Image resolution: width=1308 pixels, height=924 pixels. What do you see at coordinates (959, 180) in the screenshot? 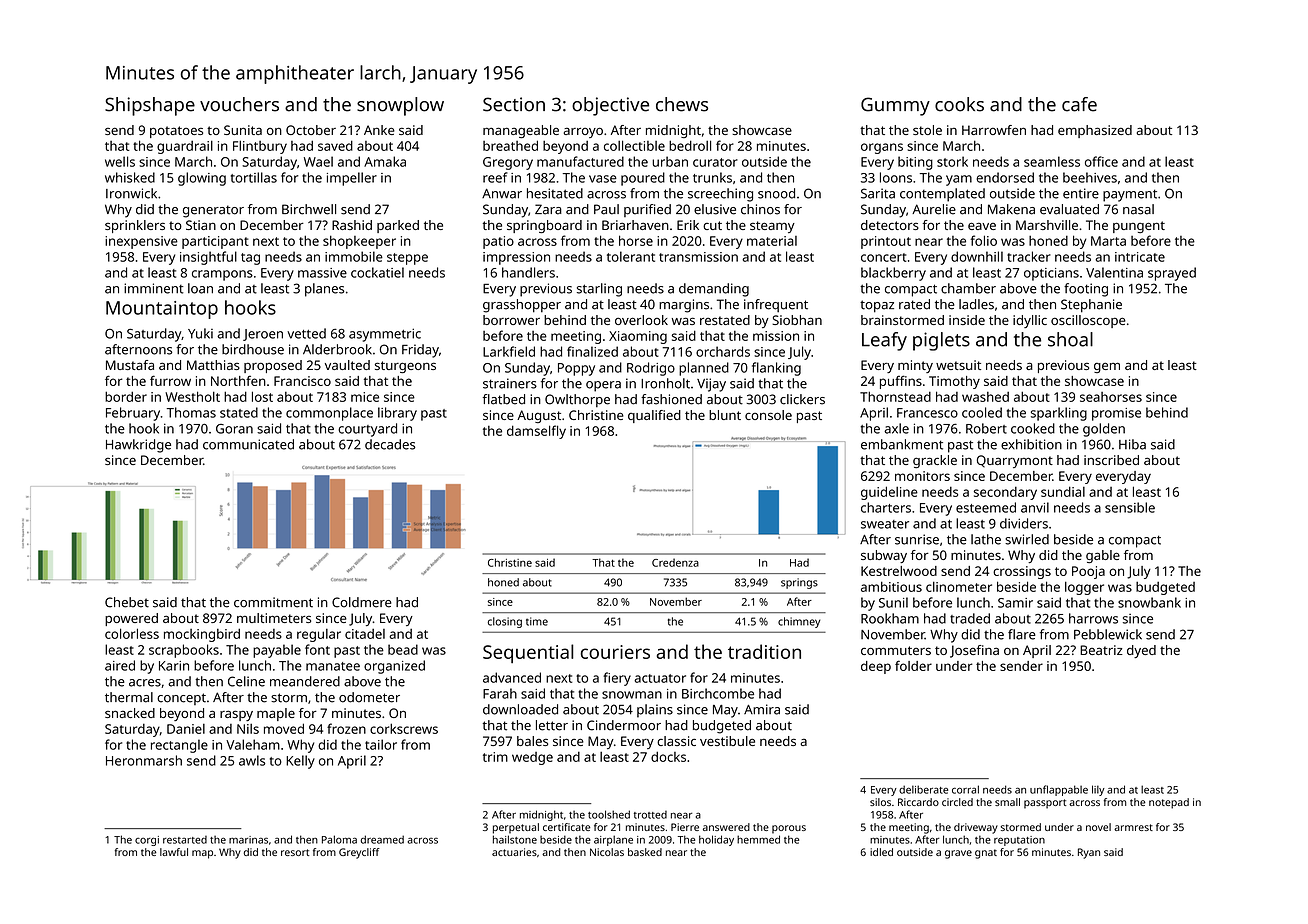
I see `yam` at bounding box center [959, 180].
